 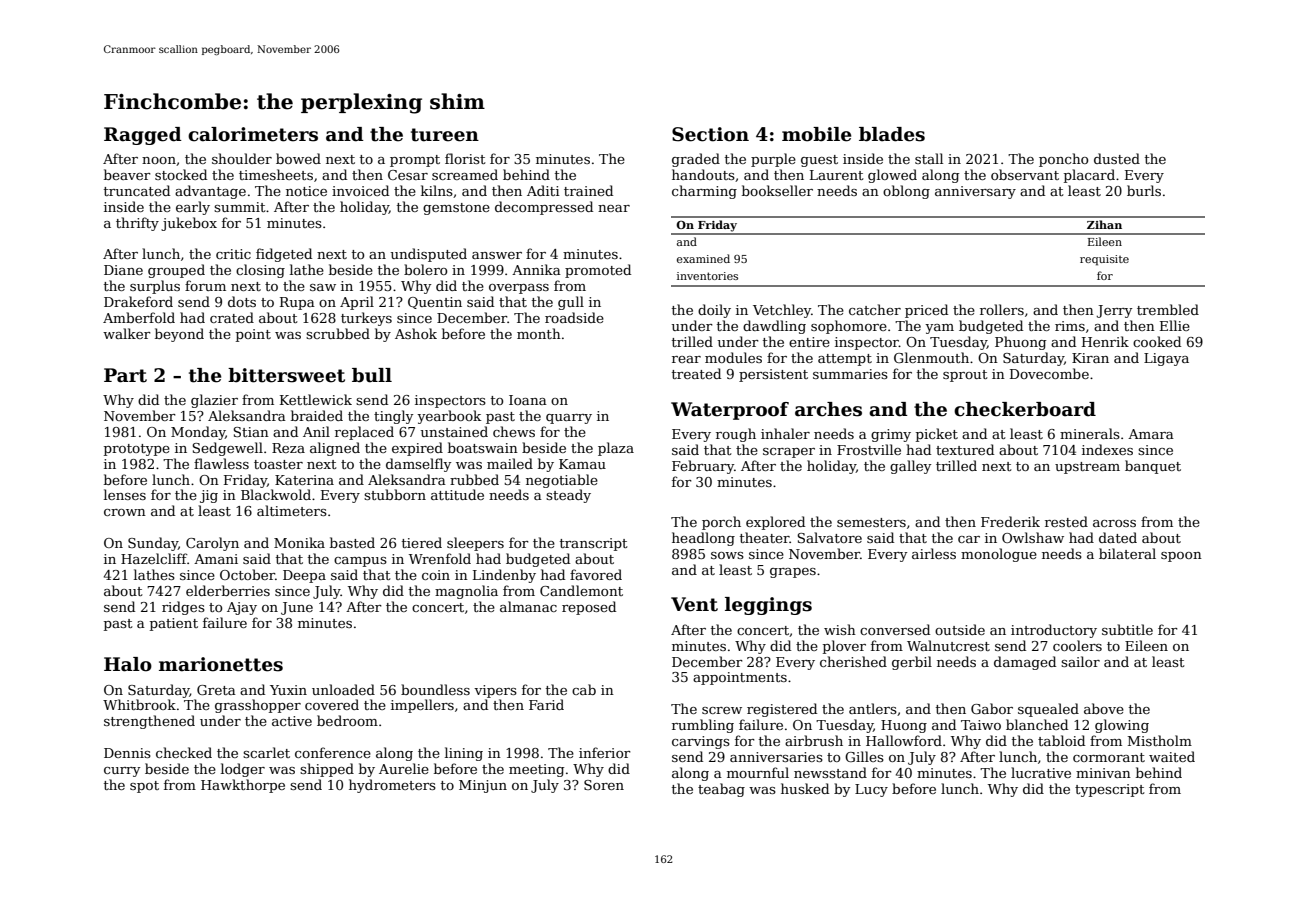 What do you see at coordinates (805, 788) in the screenshot?
I see `husked` at bounding box center [805, 788].
